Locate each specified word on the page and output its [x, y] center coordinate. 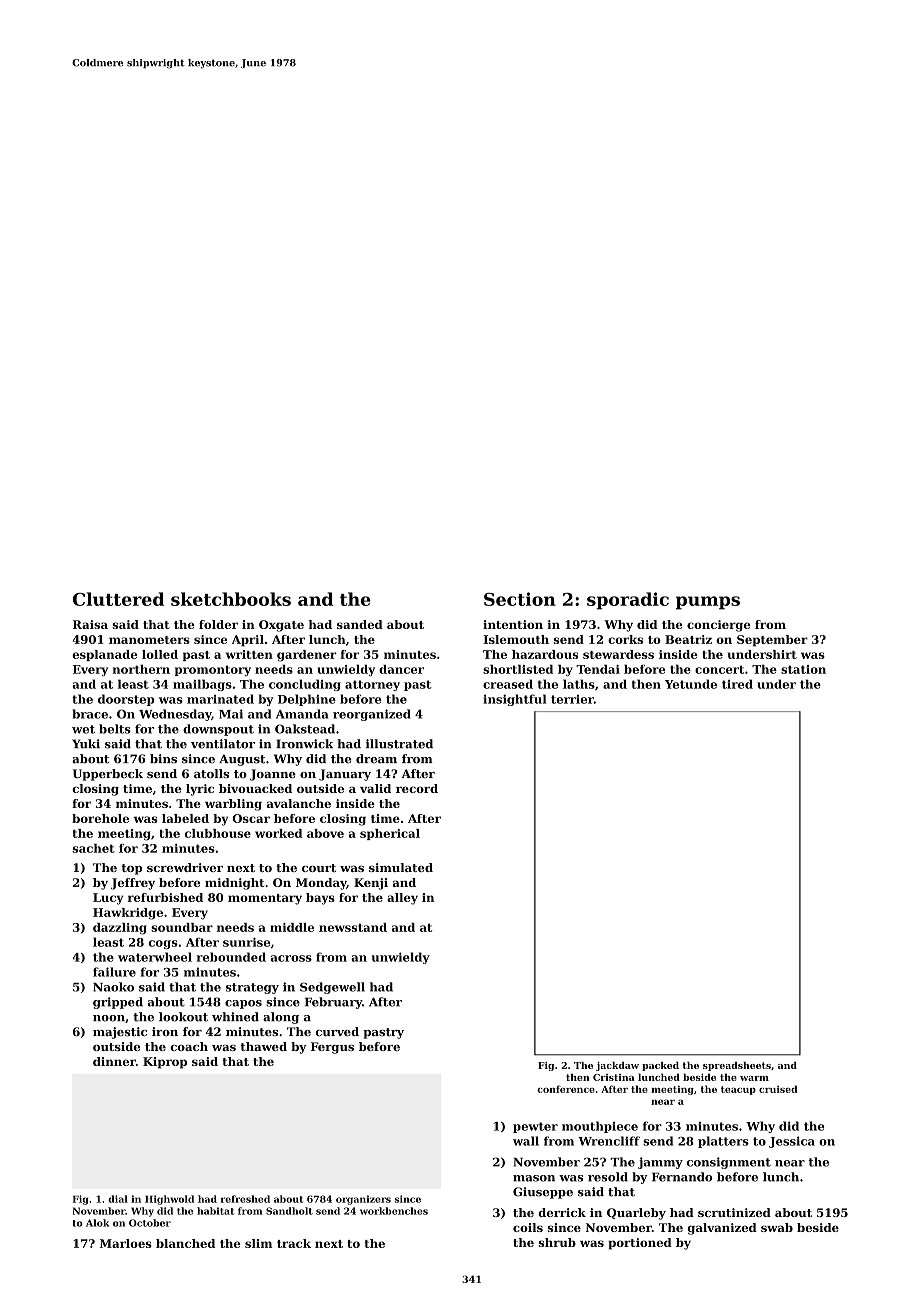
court [319, 868]
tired [737, 684]
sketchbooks [231, 599]
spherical [390, 834]
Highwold [169, 1200]
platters [723, 1142]
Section [520, 599]
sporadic [628, 601]
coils [528, 1227]
